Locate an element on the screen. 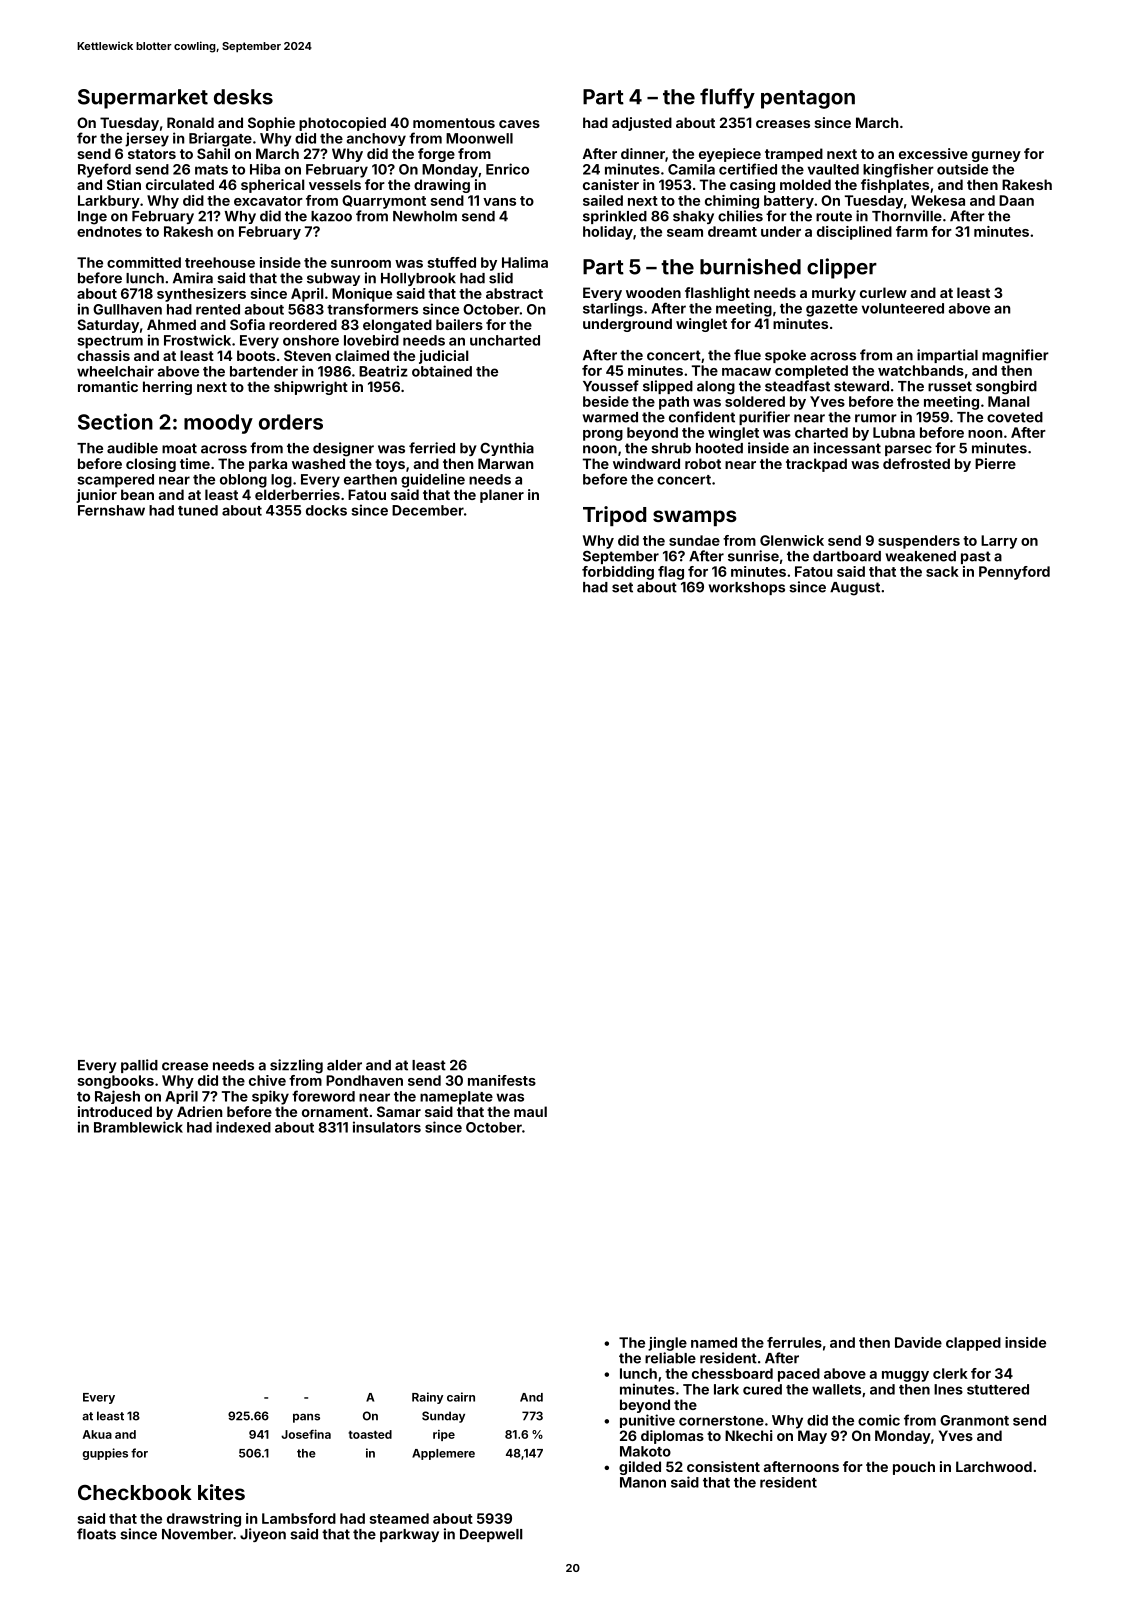  docks is located at coordinates (326, 510).
